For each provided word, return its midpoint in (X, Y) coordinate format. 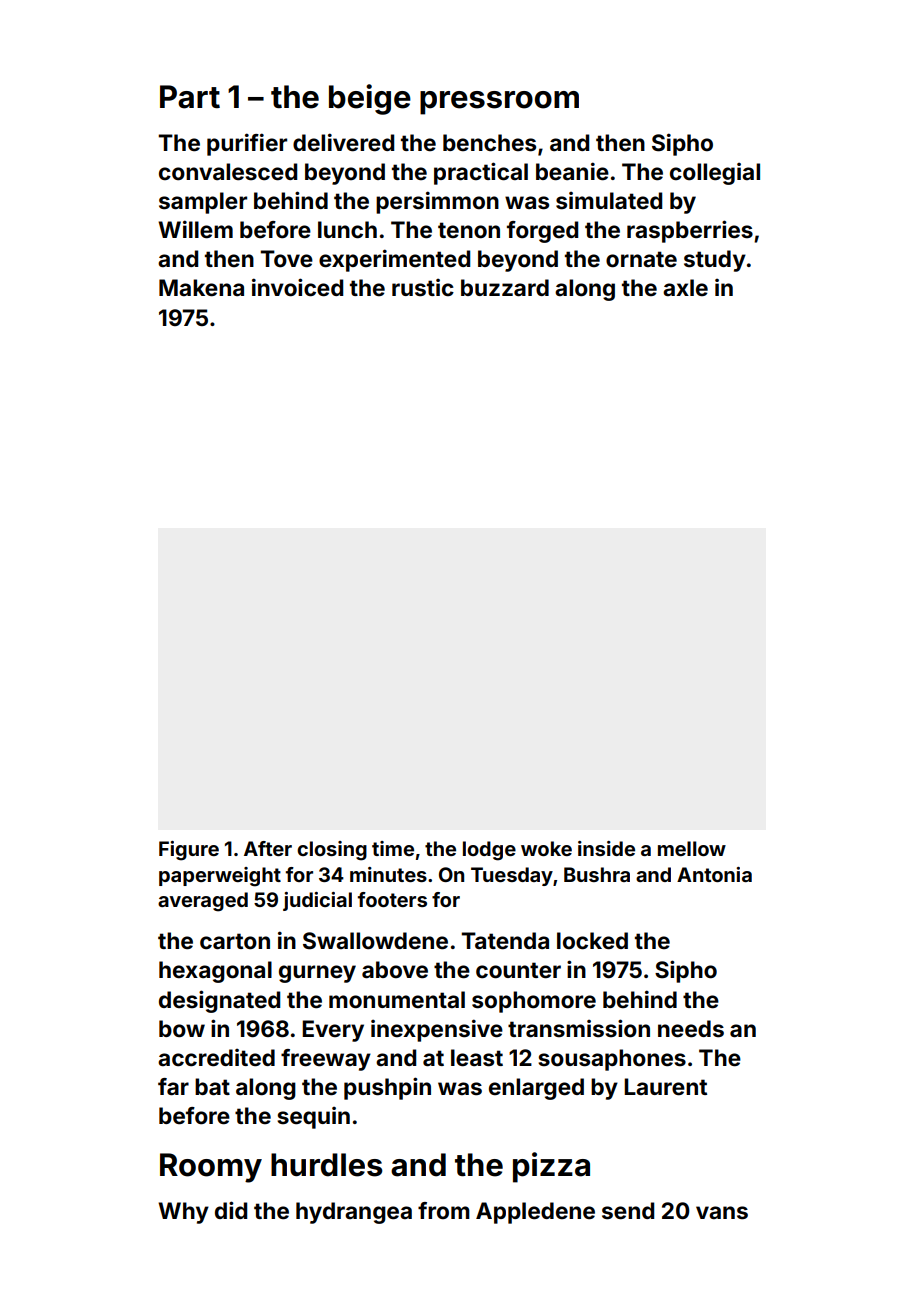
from (444, 1211)
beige (370, 99)
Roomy (211, 1168)
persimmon (437, 202)
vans (722, 1213)
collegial (715, 174)
